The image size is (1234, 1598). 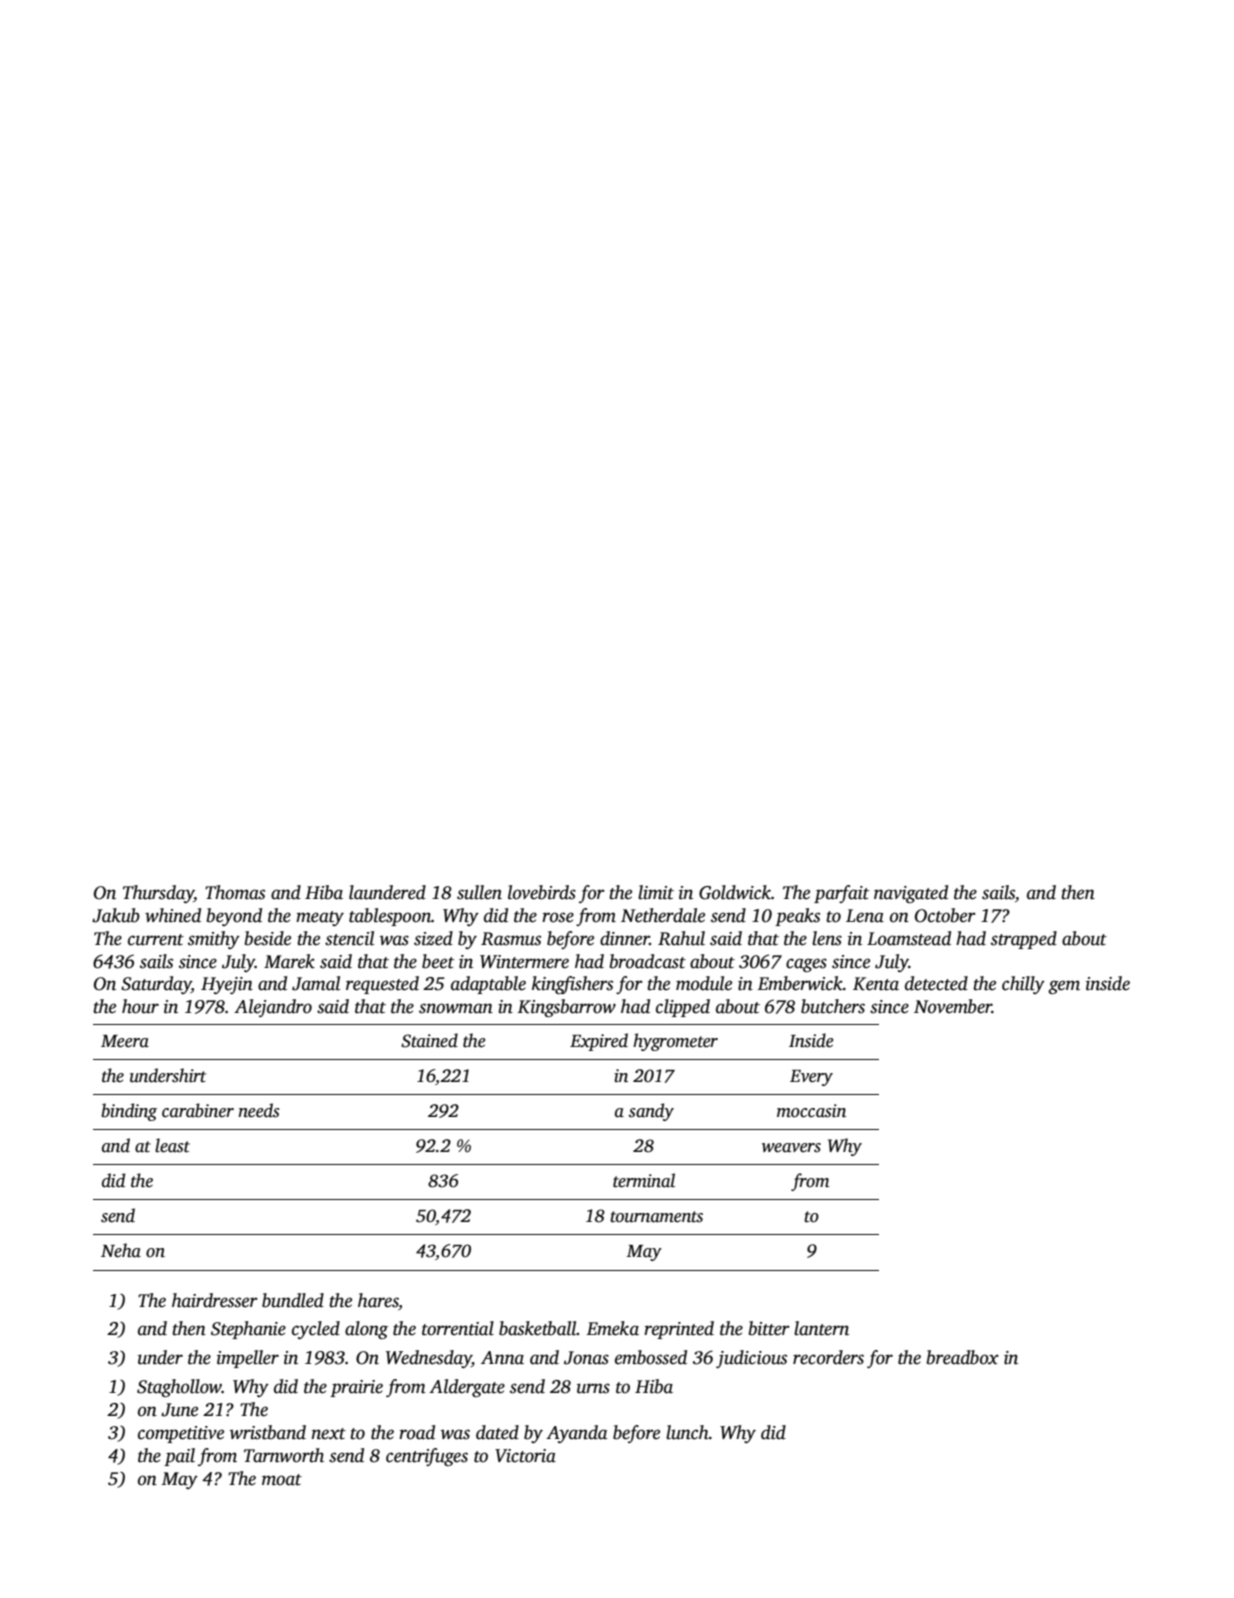 I want to click on moat, so click(x=282, y=1480).
